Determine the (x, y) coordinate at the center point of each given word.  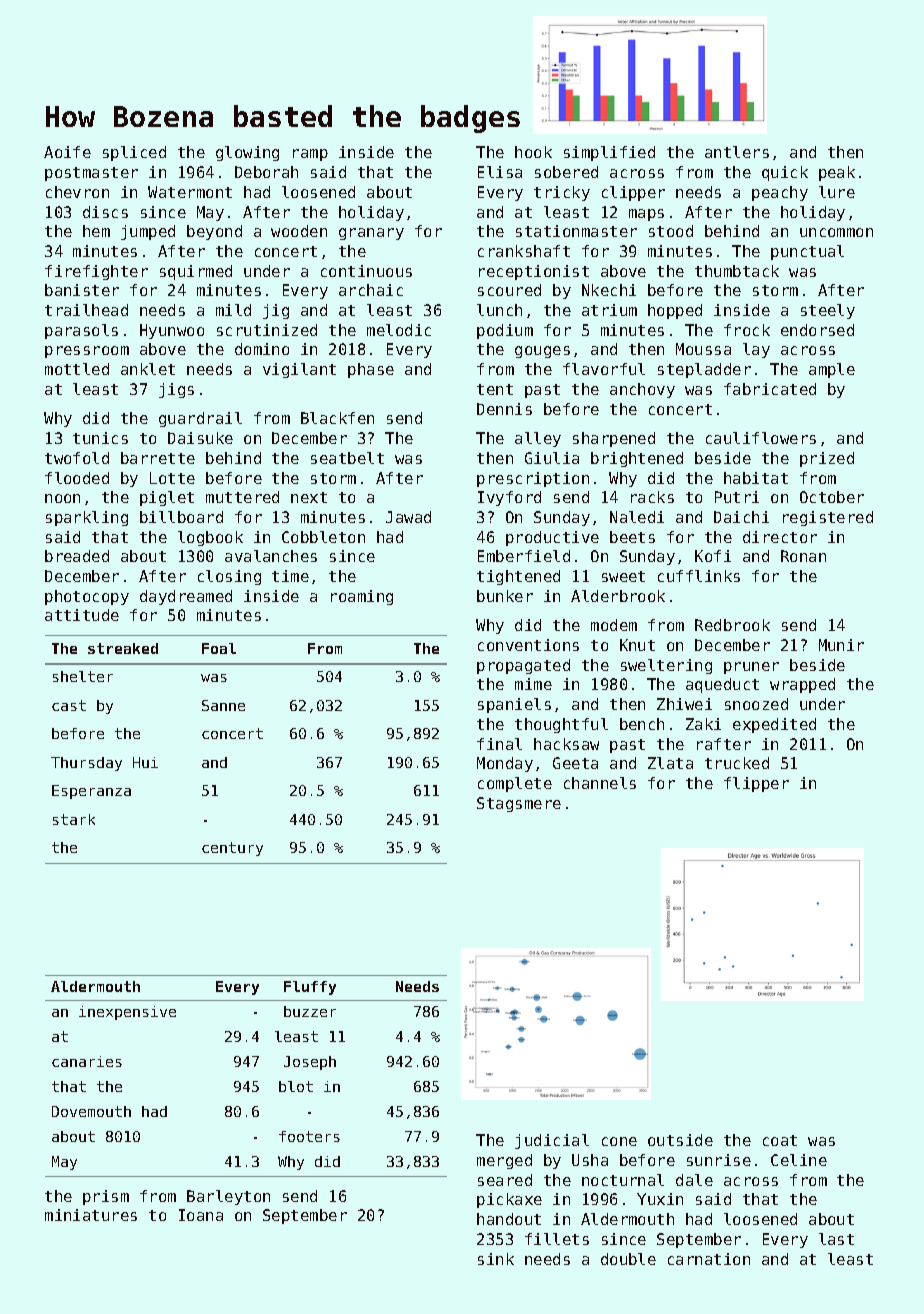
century (232, 849)
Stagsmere (519, 804)
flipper (756, 784)
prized (827, 459)
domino (262, 349)
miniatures (91, 1215)
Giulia (552, 458)
